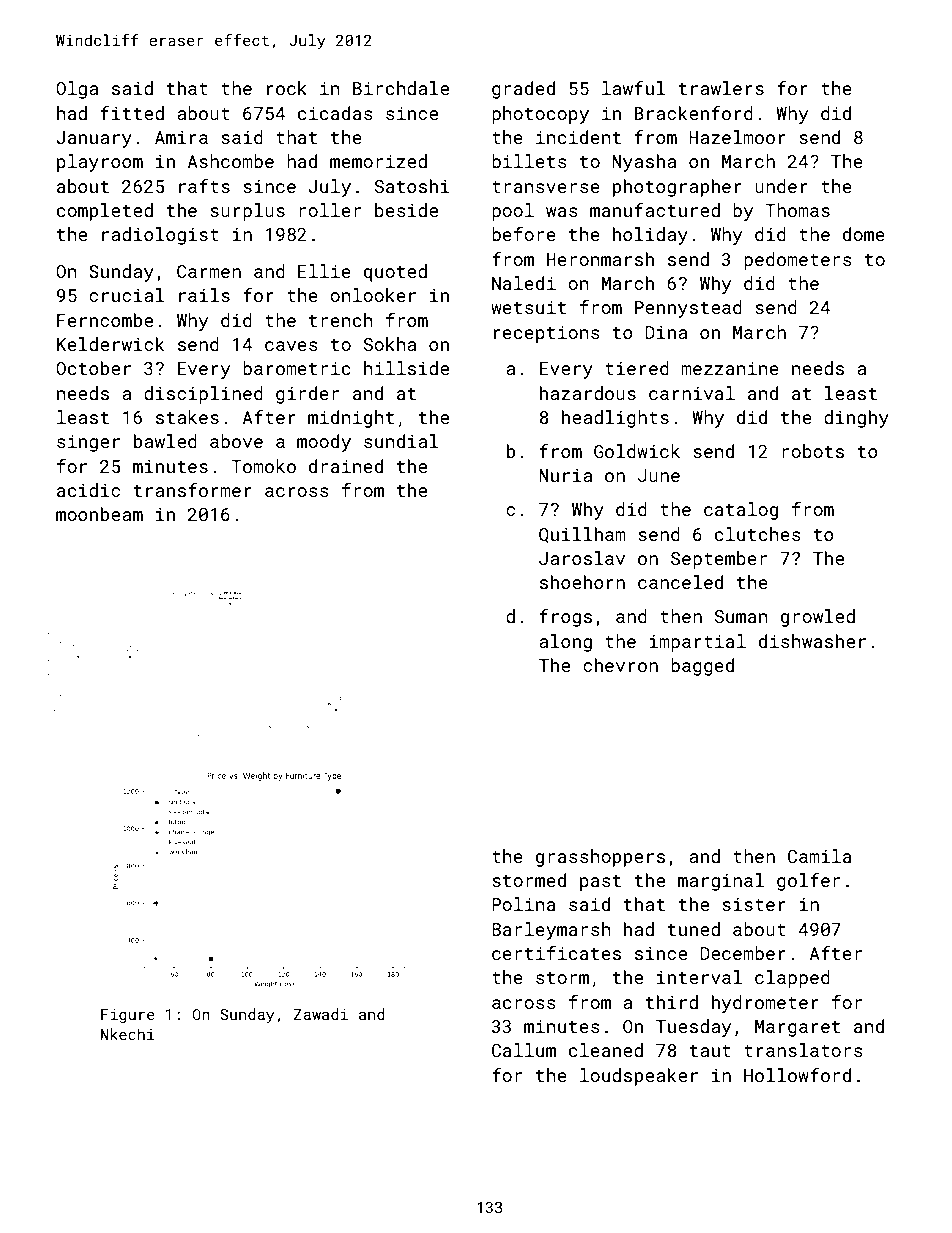  Describe the element at coordinates (634, 88) in the screenshot. I see `lawful` at that location.
